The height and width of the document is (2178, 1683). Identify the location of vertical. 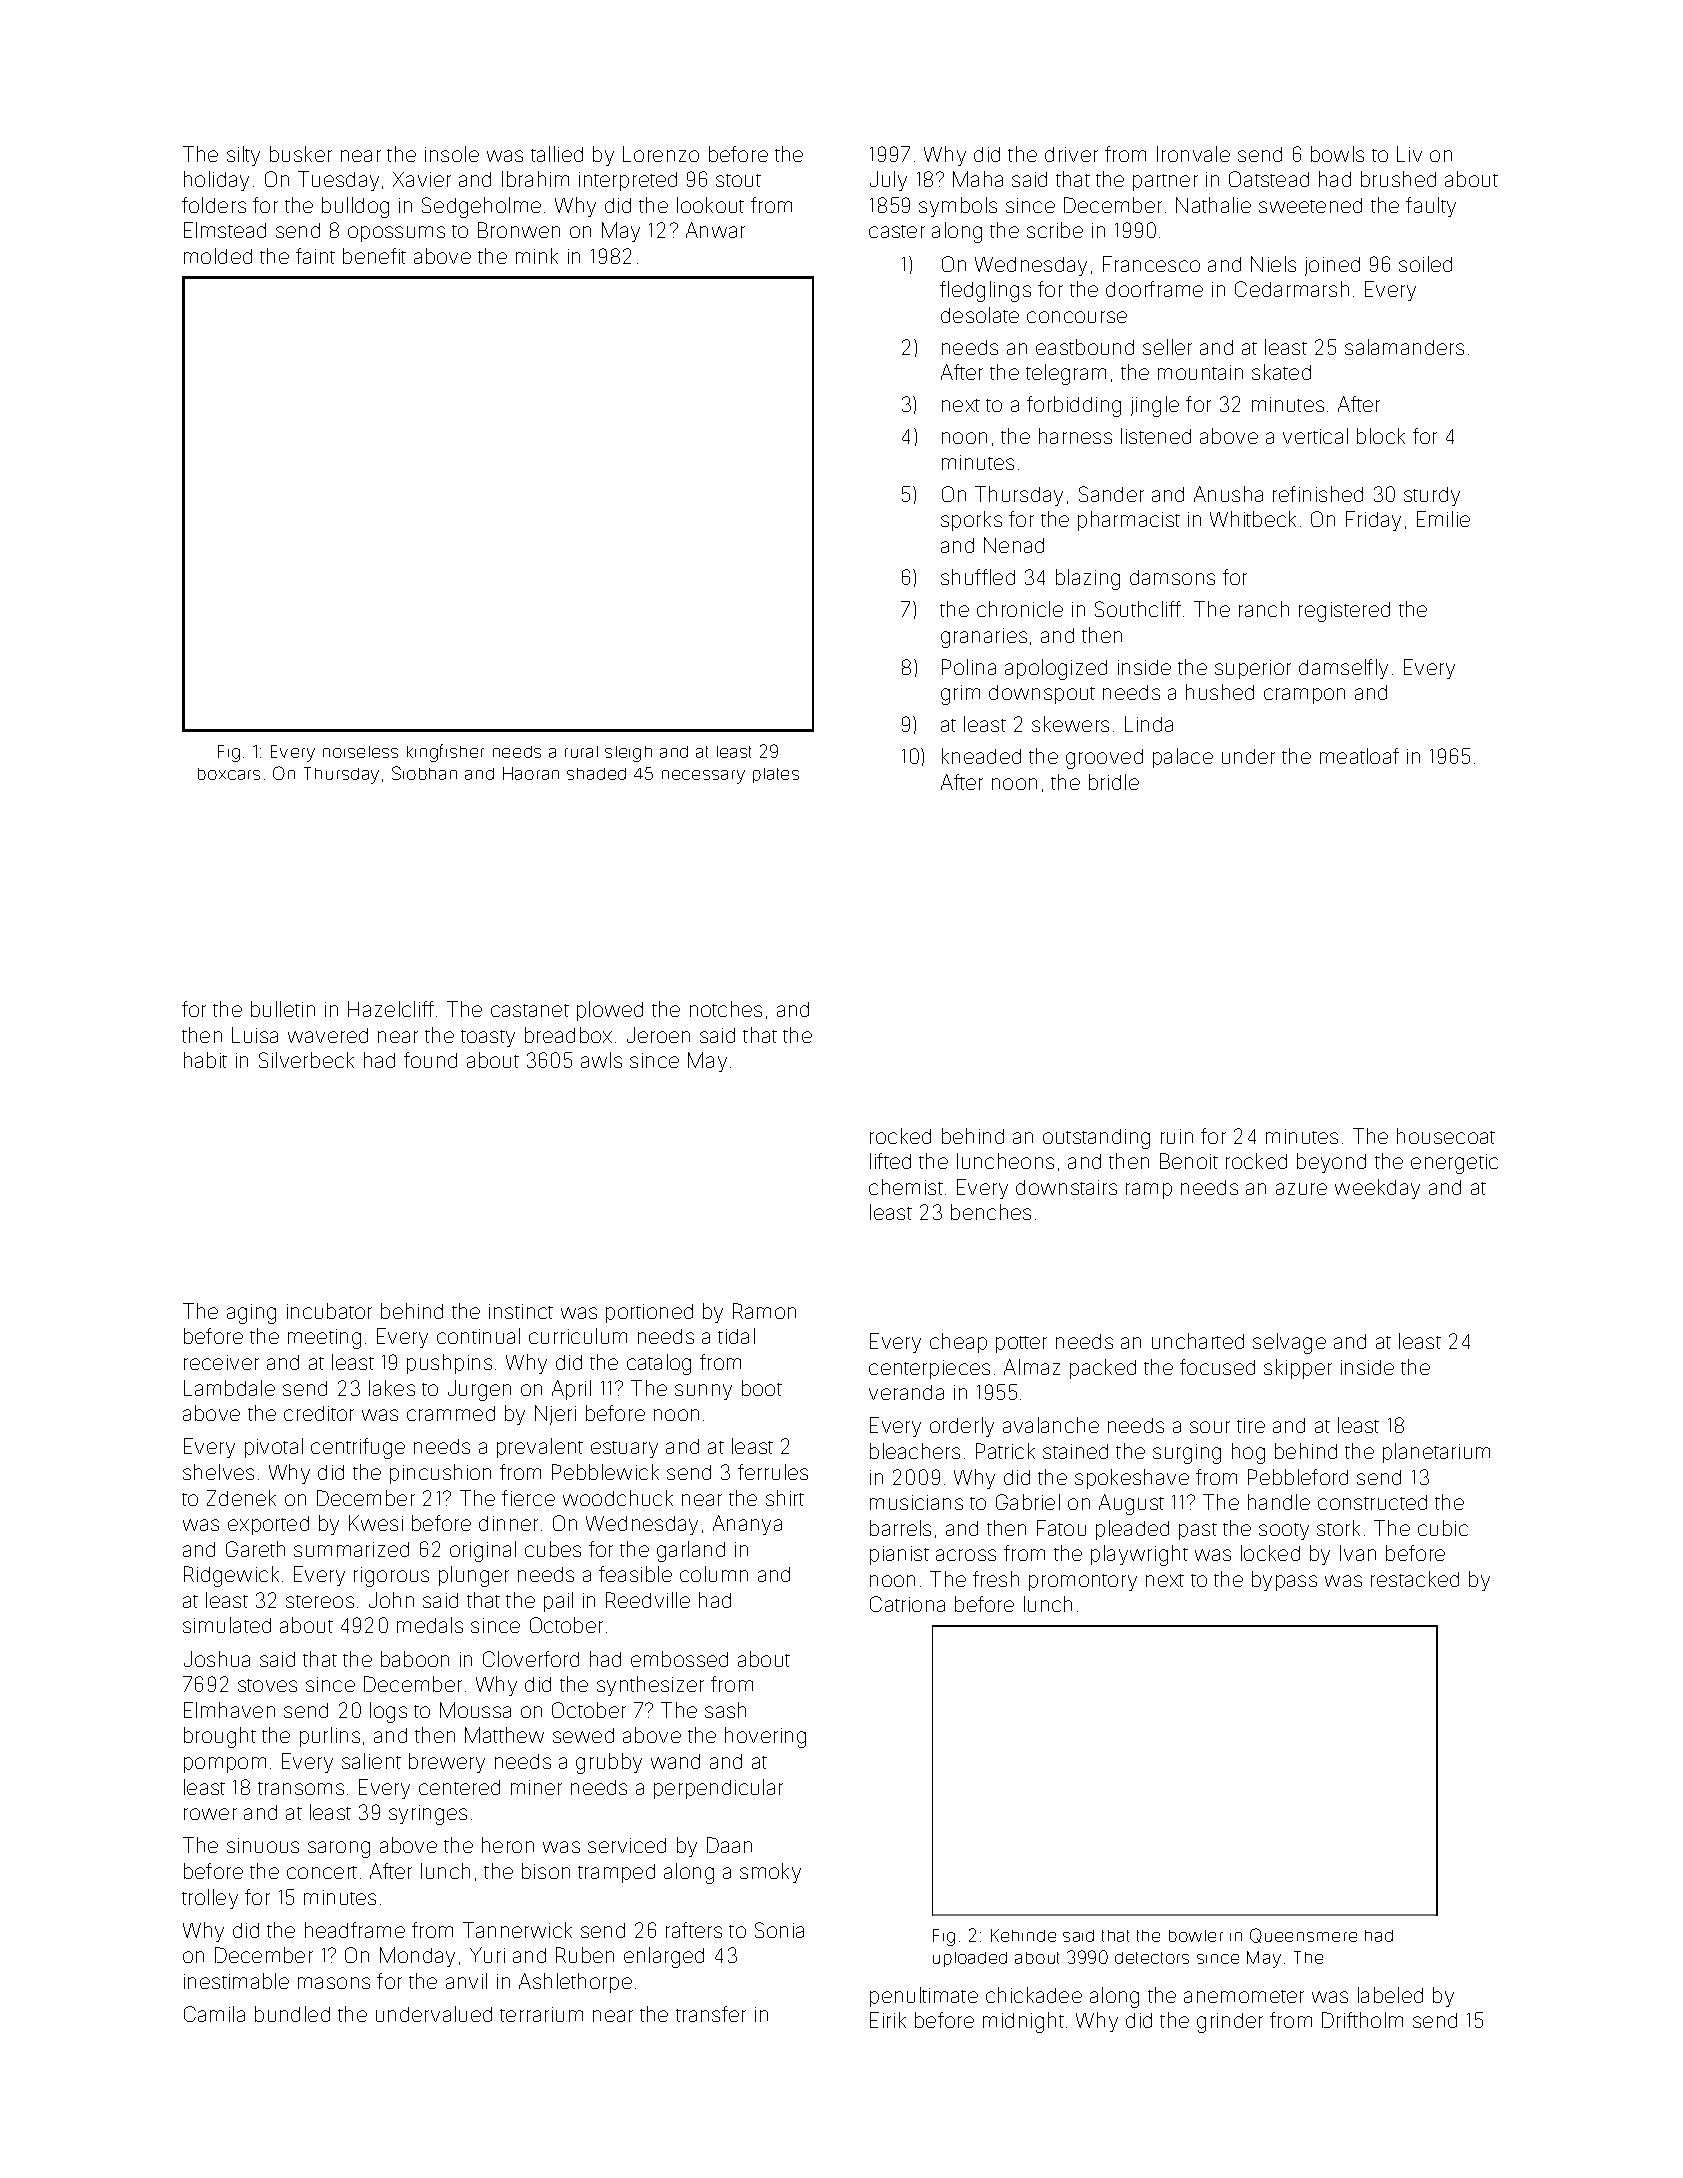
(1315, 436).
